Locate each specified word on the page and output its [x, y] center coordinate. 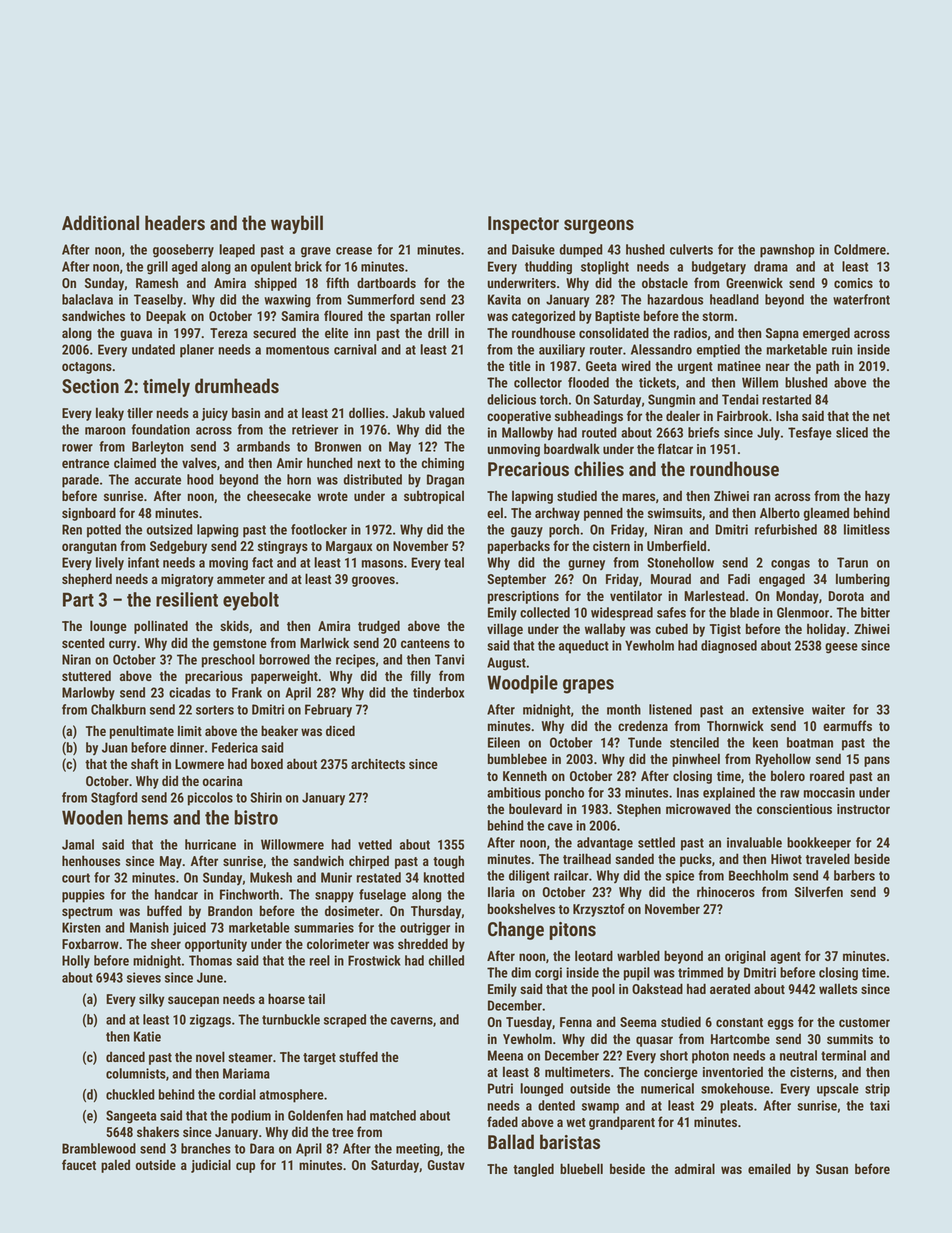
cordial [237, 1094]
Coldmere [860, 249]
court [76, 878]
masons [382, 564]
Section [90, 386]
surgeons [599, 226]
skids [234, 625]
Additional [100, 223]
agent [785, 958]
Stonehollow [680, 562]
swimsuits [675, 513]
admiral [695, 1168]
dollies [367, 412]
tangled [533, 1170]
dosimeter [352, 910]
